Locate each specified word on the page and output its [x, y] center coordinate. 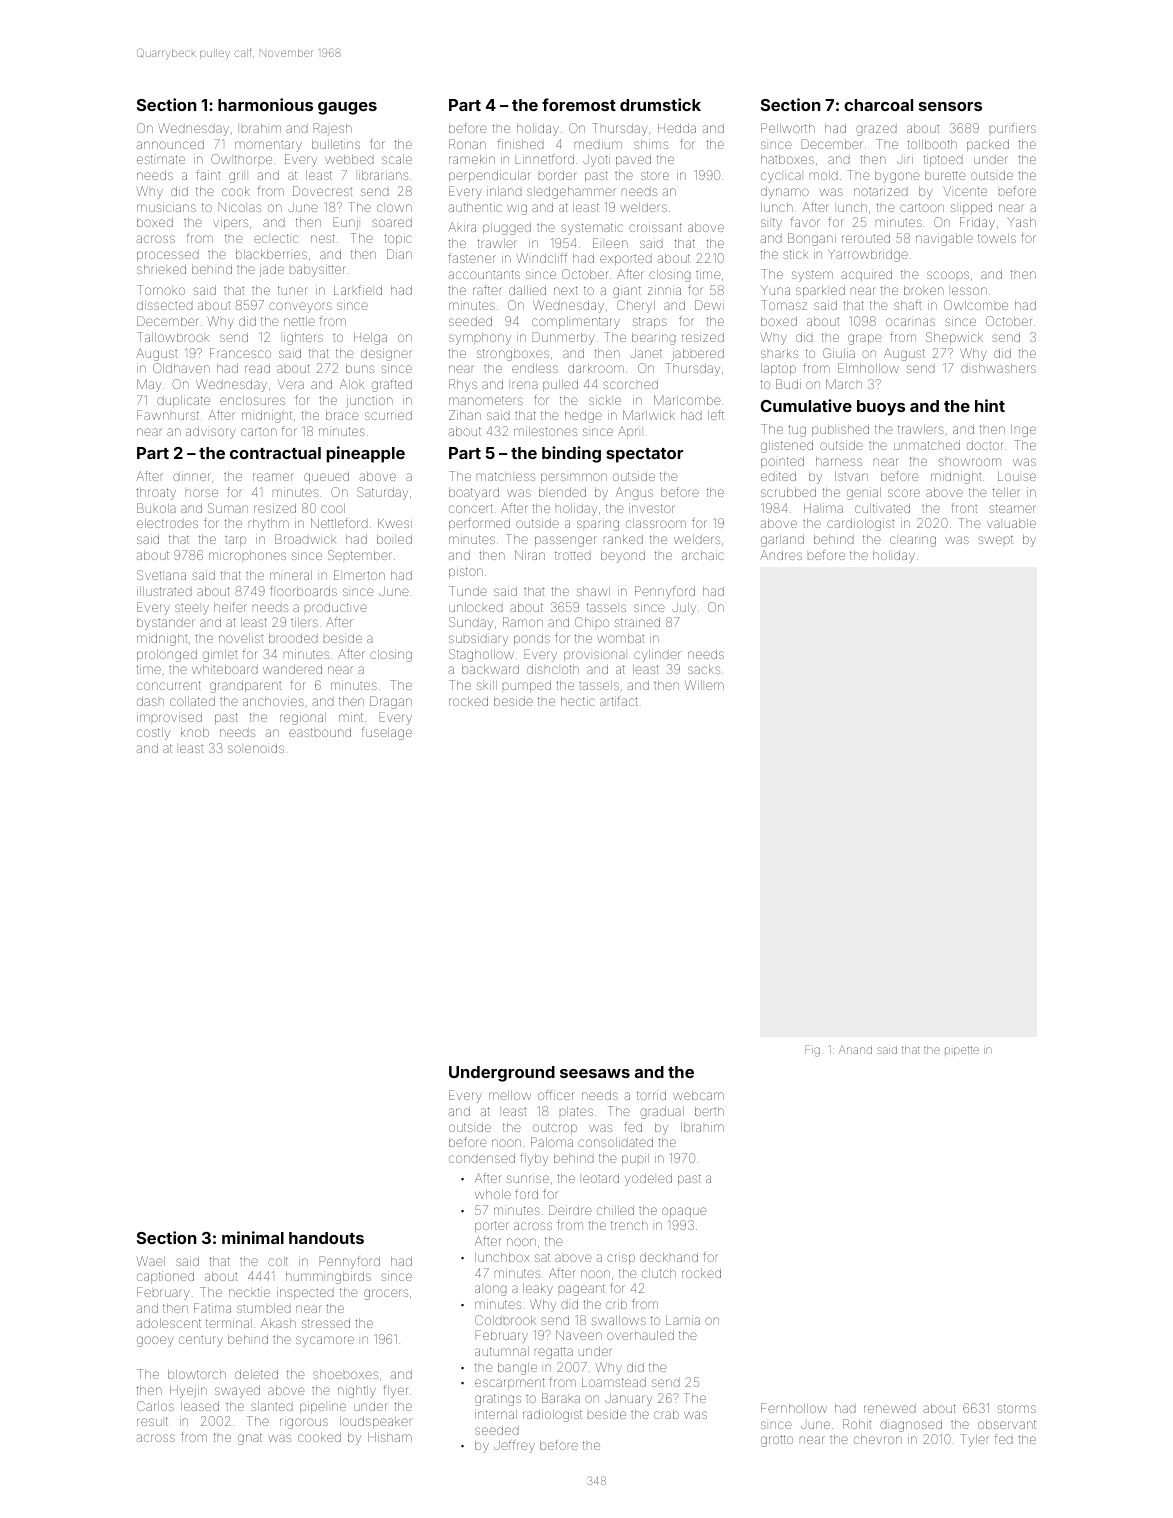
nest [323, 238]
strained [637, 622]
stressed [326, 1323]
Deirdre [570, 1210]
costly [153, 734]
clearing [913, 541]
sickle [605, 400]
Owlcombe [976, 305]
